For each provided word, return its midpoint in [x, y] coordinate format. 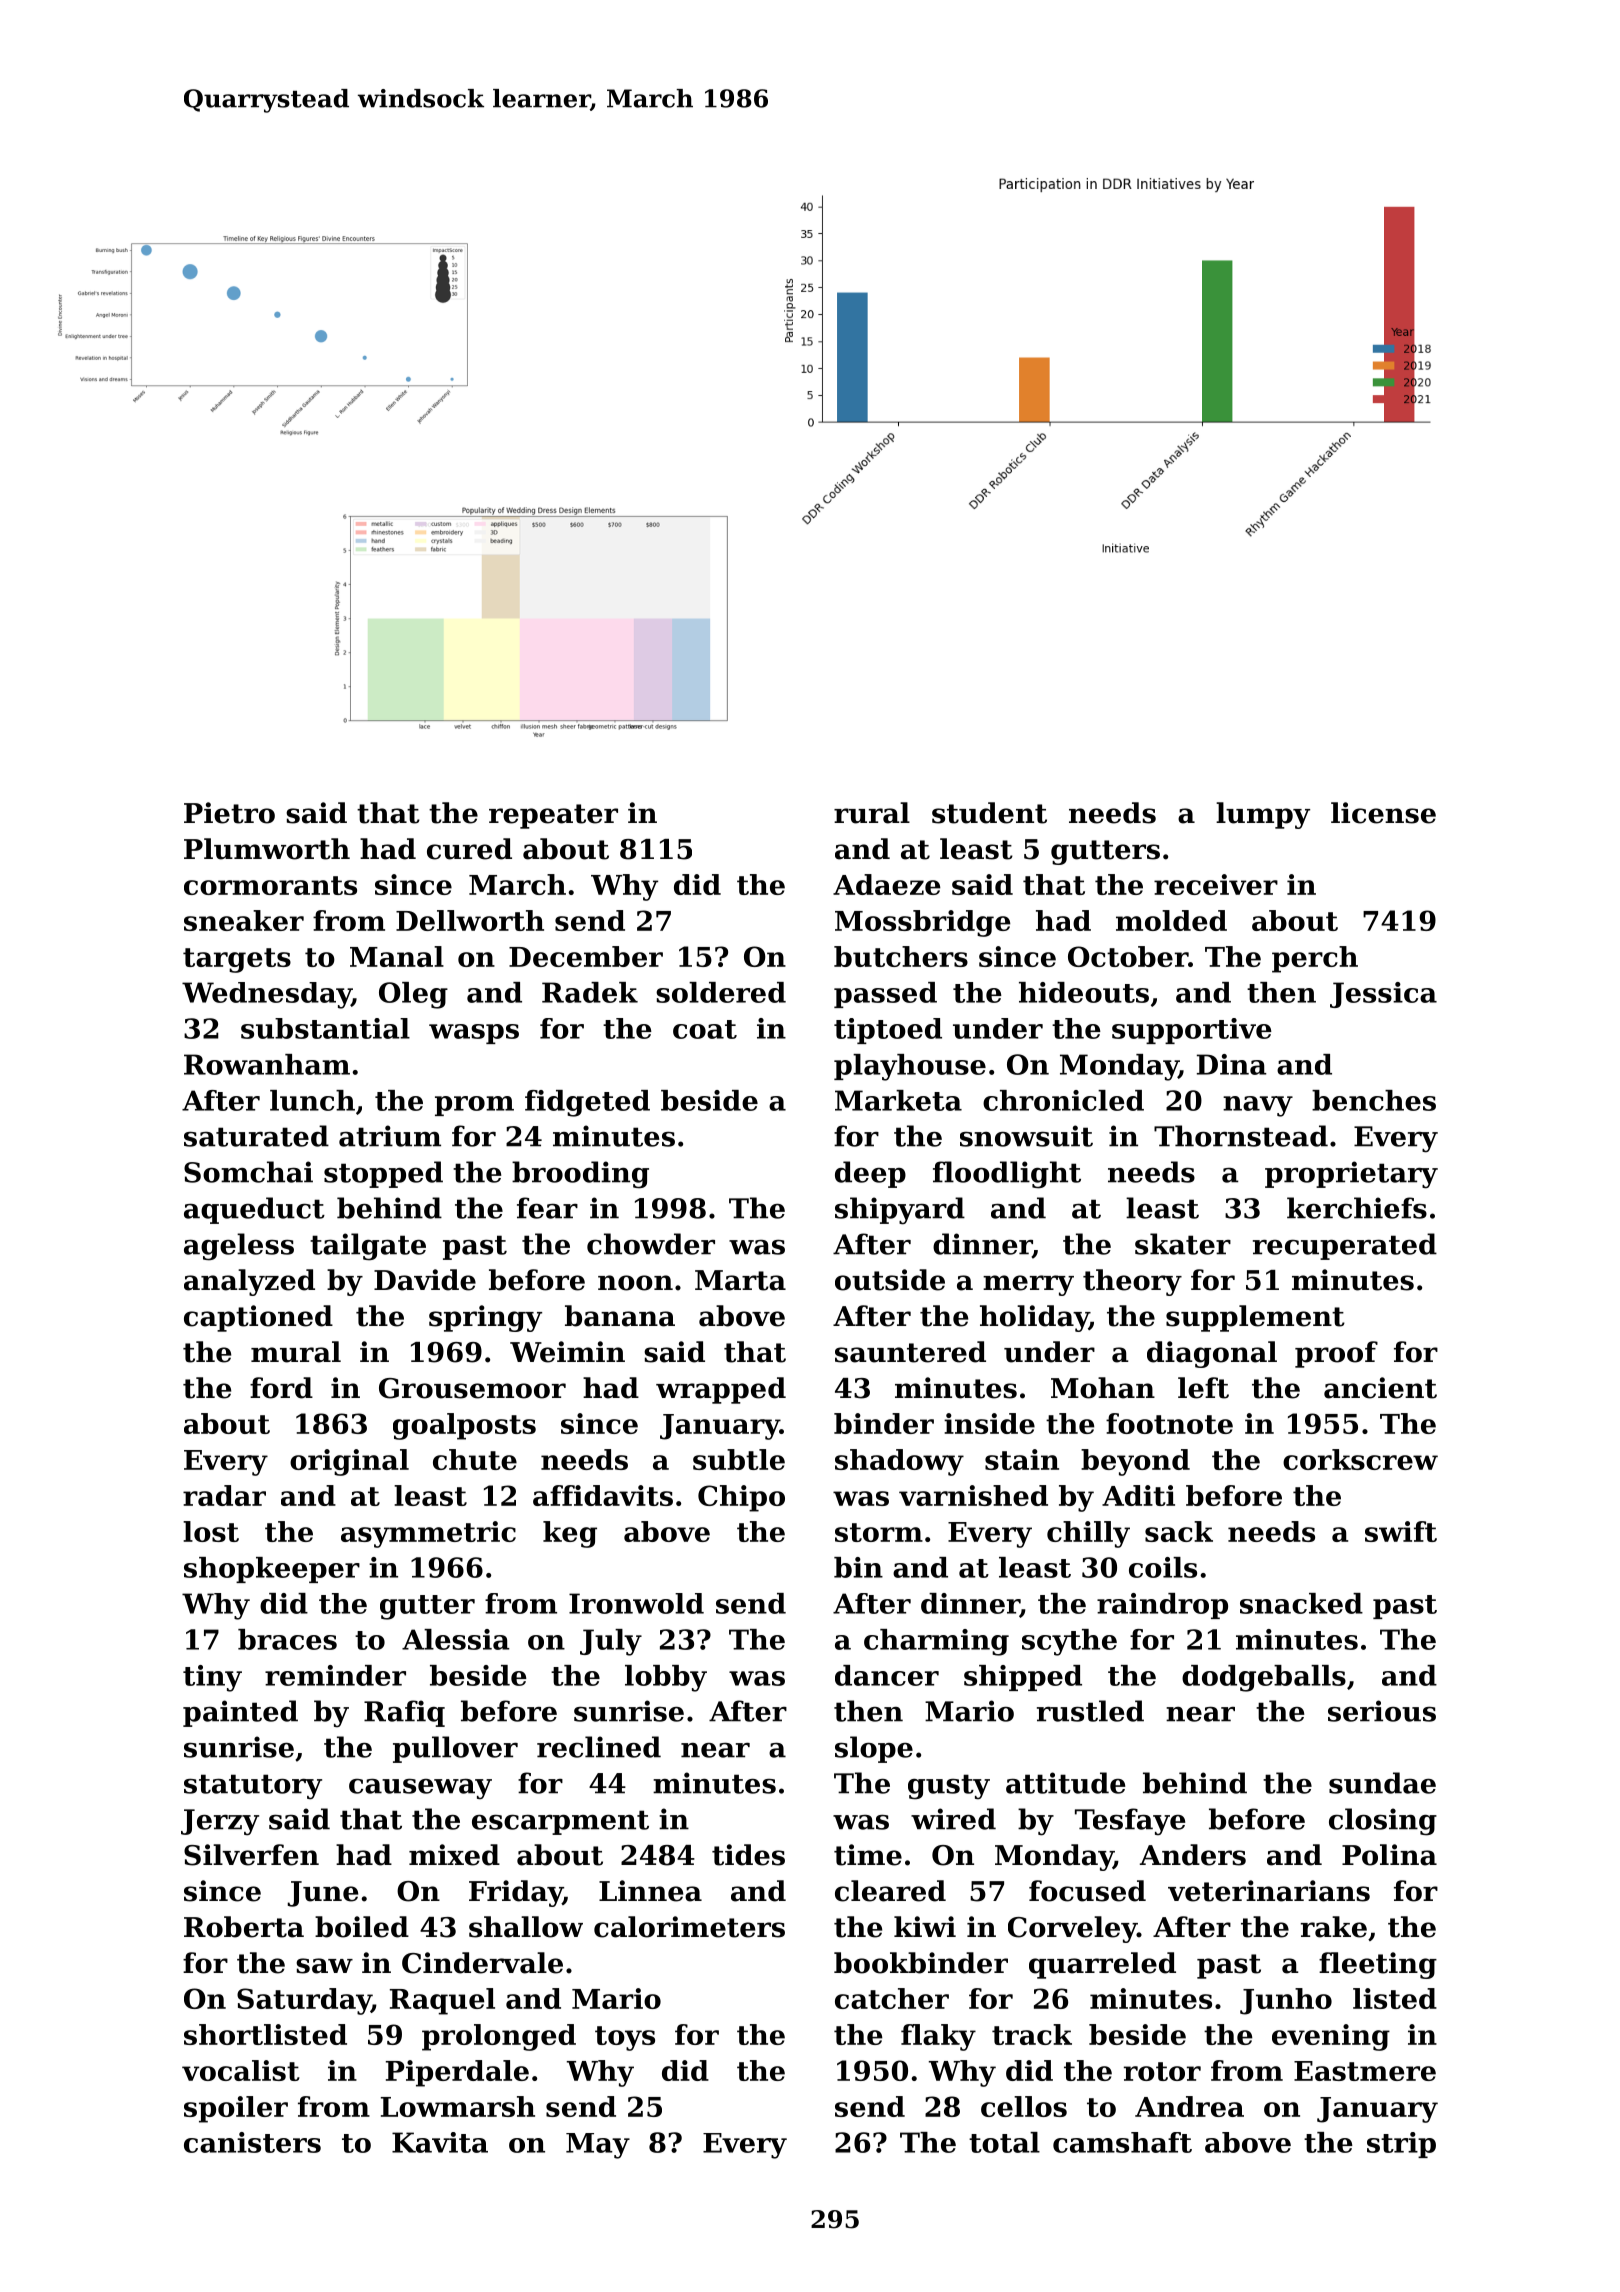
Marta [740, 1280]
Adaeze [886, 884]
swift [1401, 1531]
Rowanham [267, 1064]
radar [224, 1495]
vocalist [241, 2070]
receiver [1216, 884]
